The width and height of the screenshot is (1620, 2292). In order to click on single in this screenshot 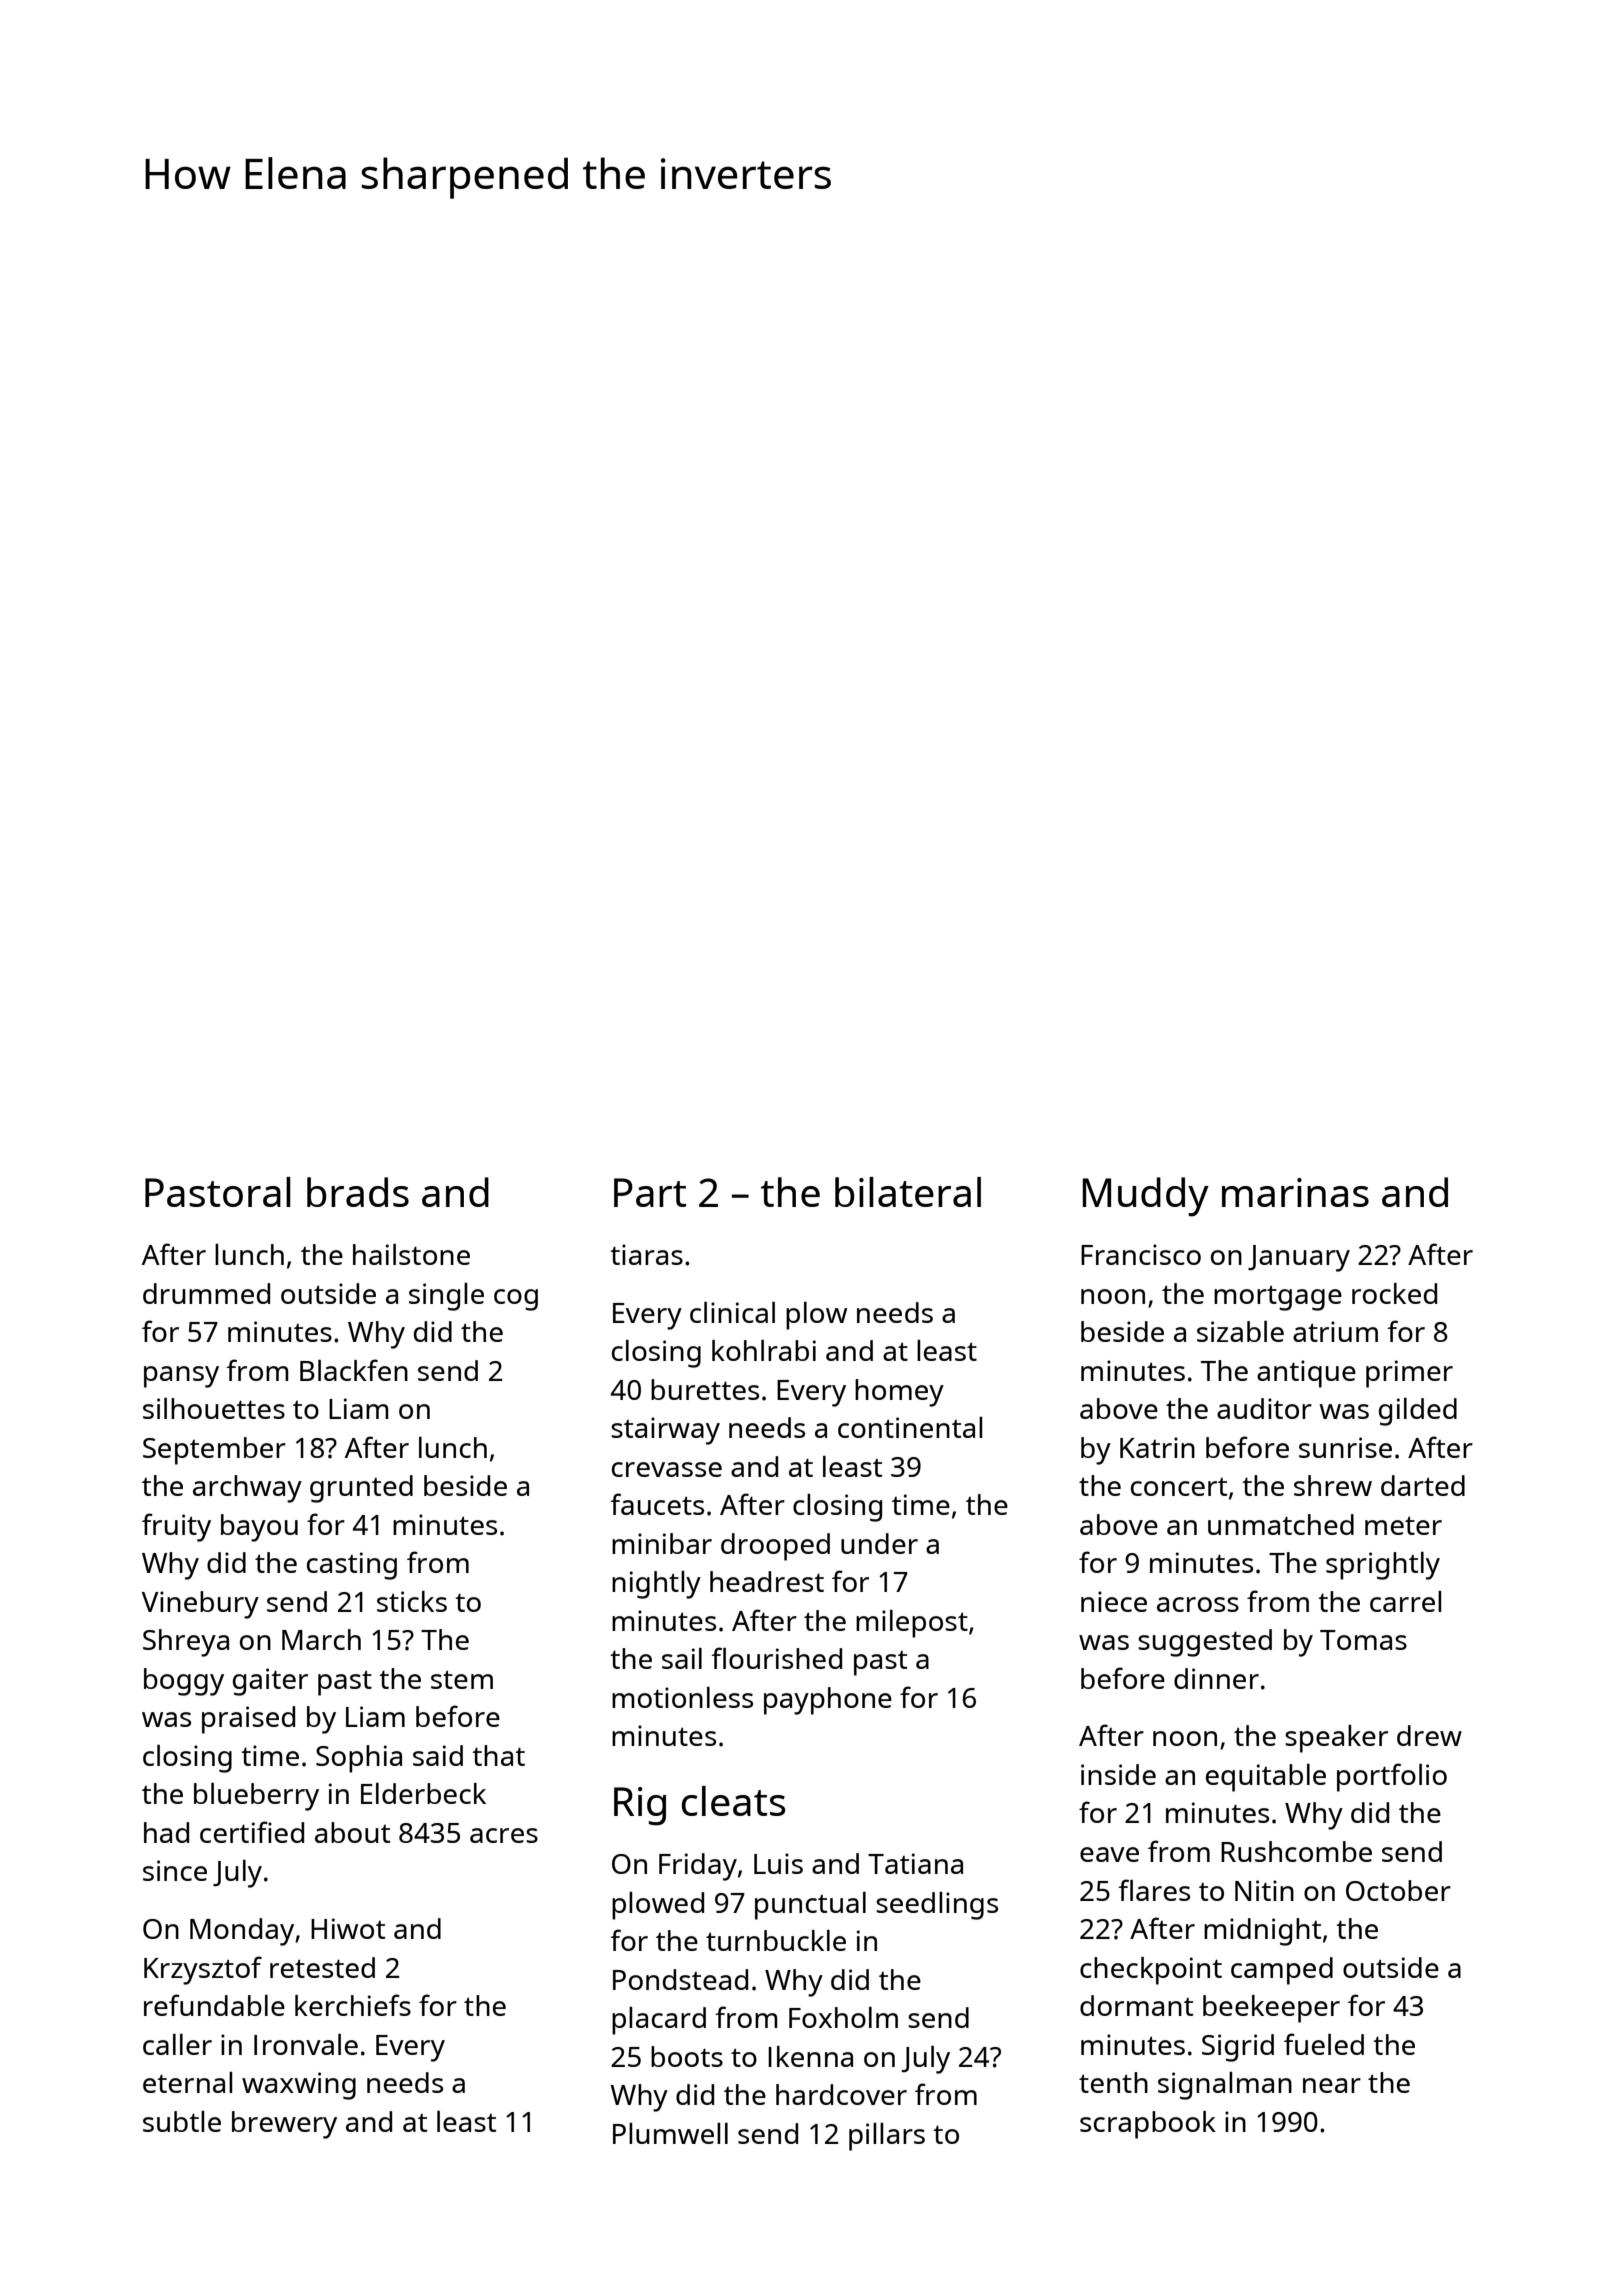, I will do `click(446, 1297)`.
